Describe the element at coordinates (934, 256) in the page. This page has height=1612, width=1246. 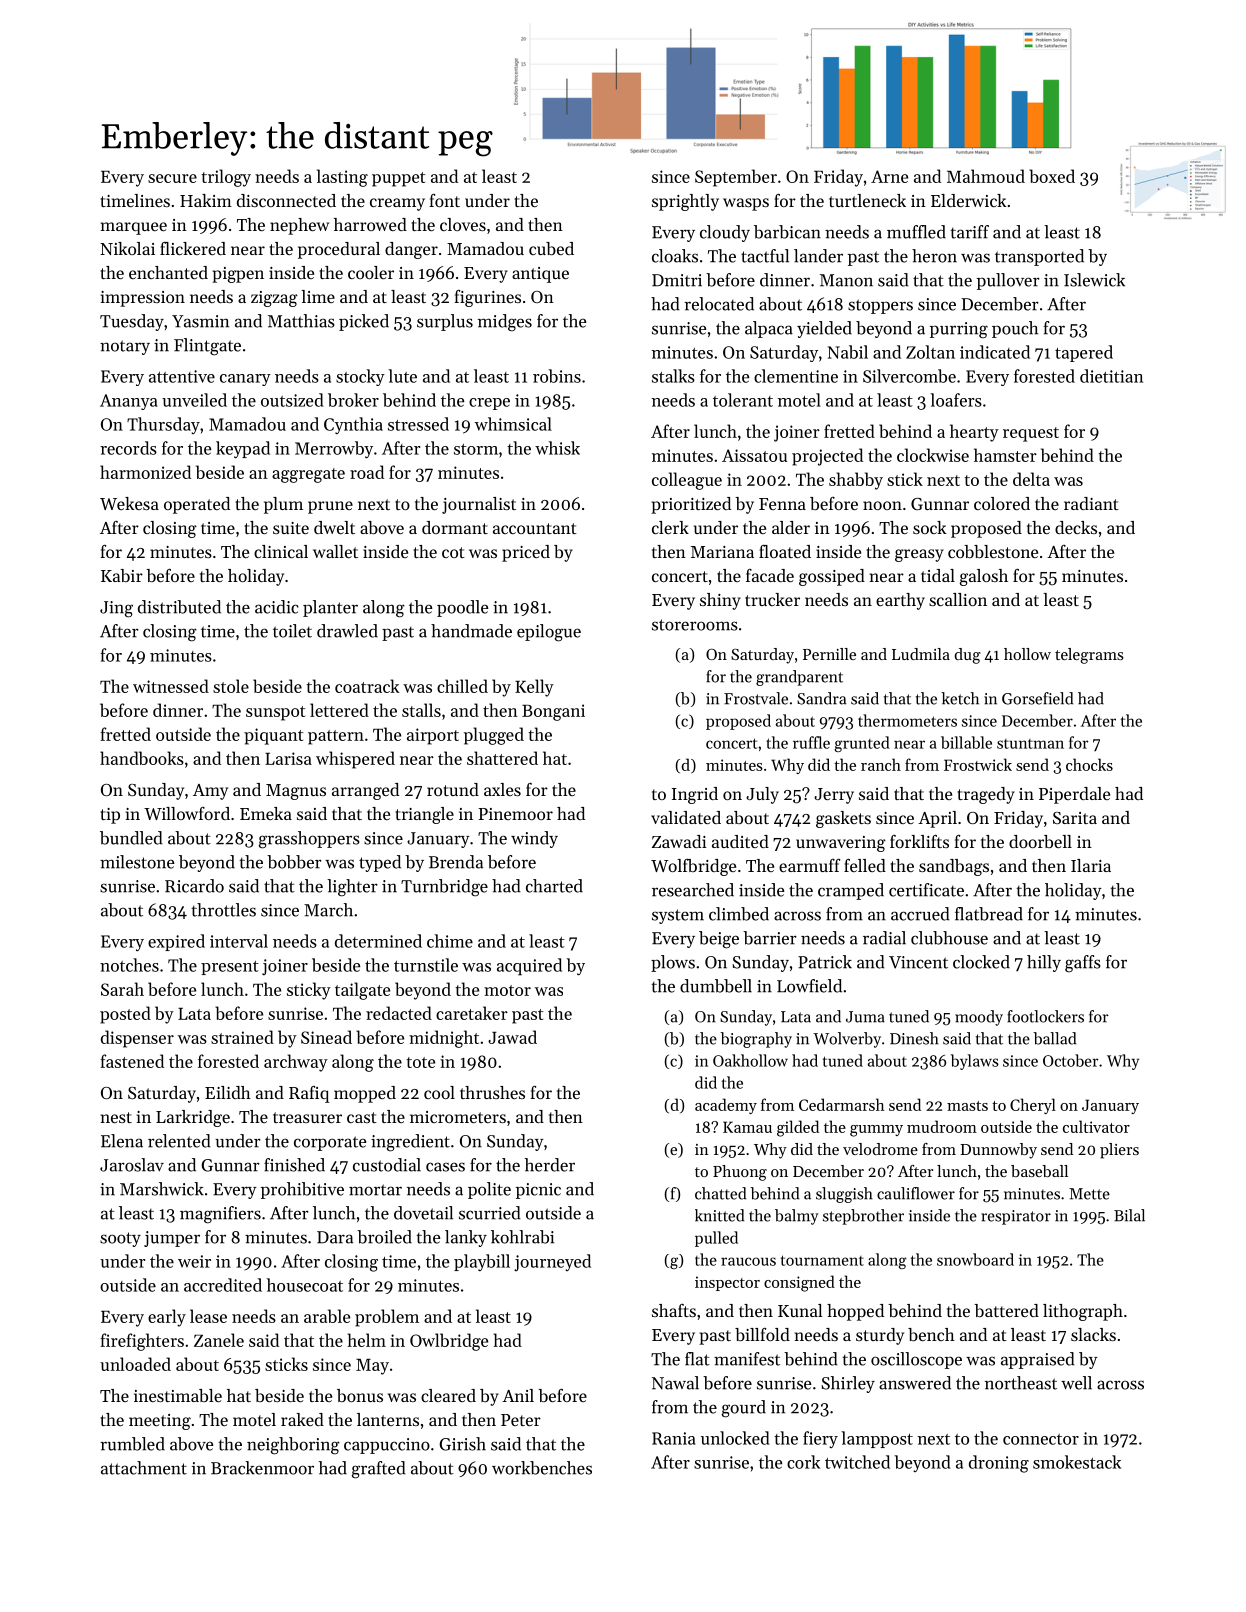
I see `heron` at that location.
